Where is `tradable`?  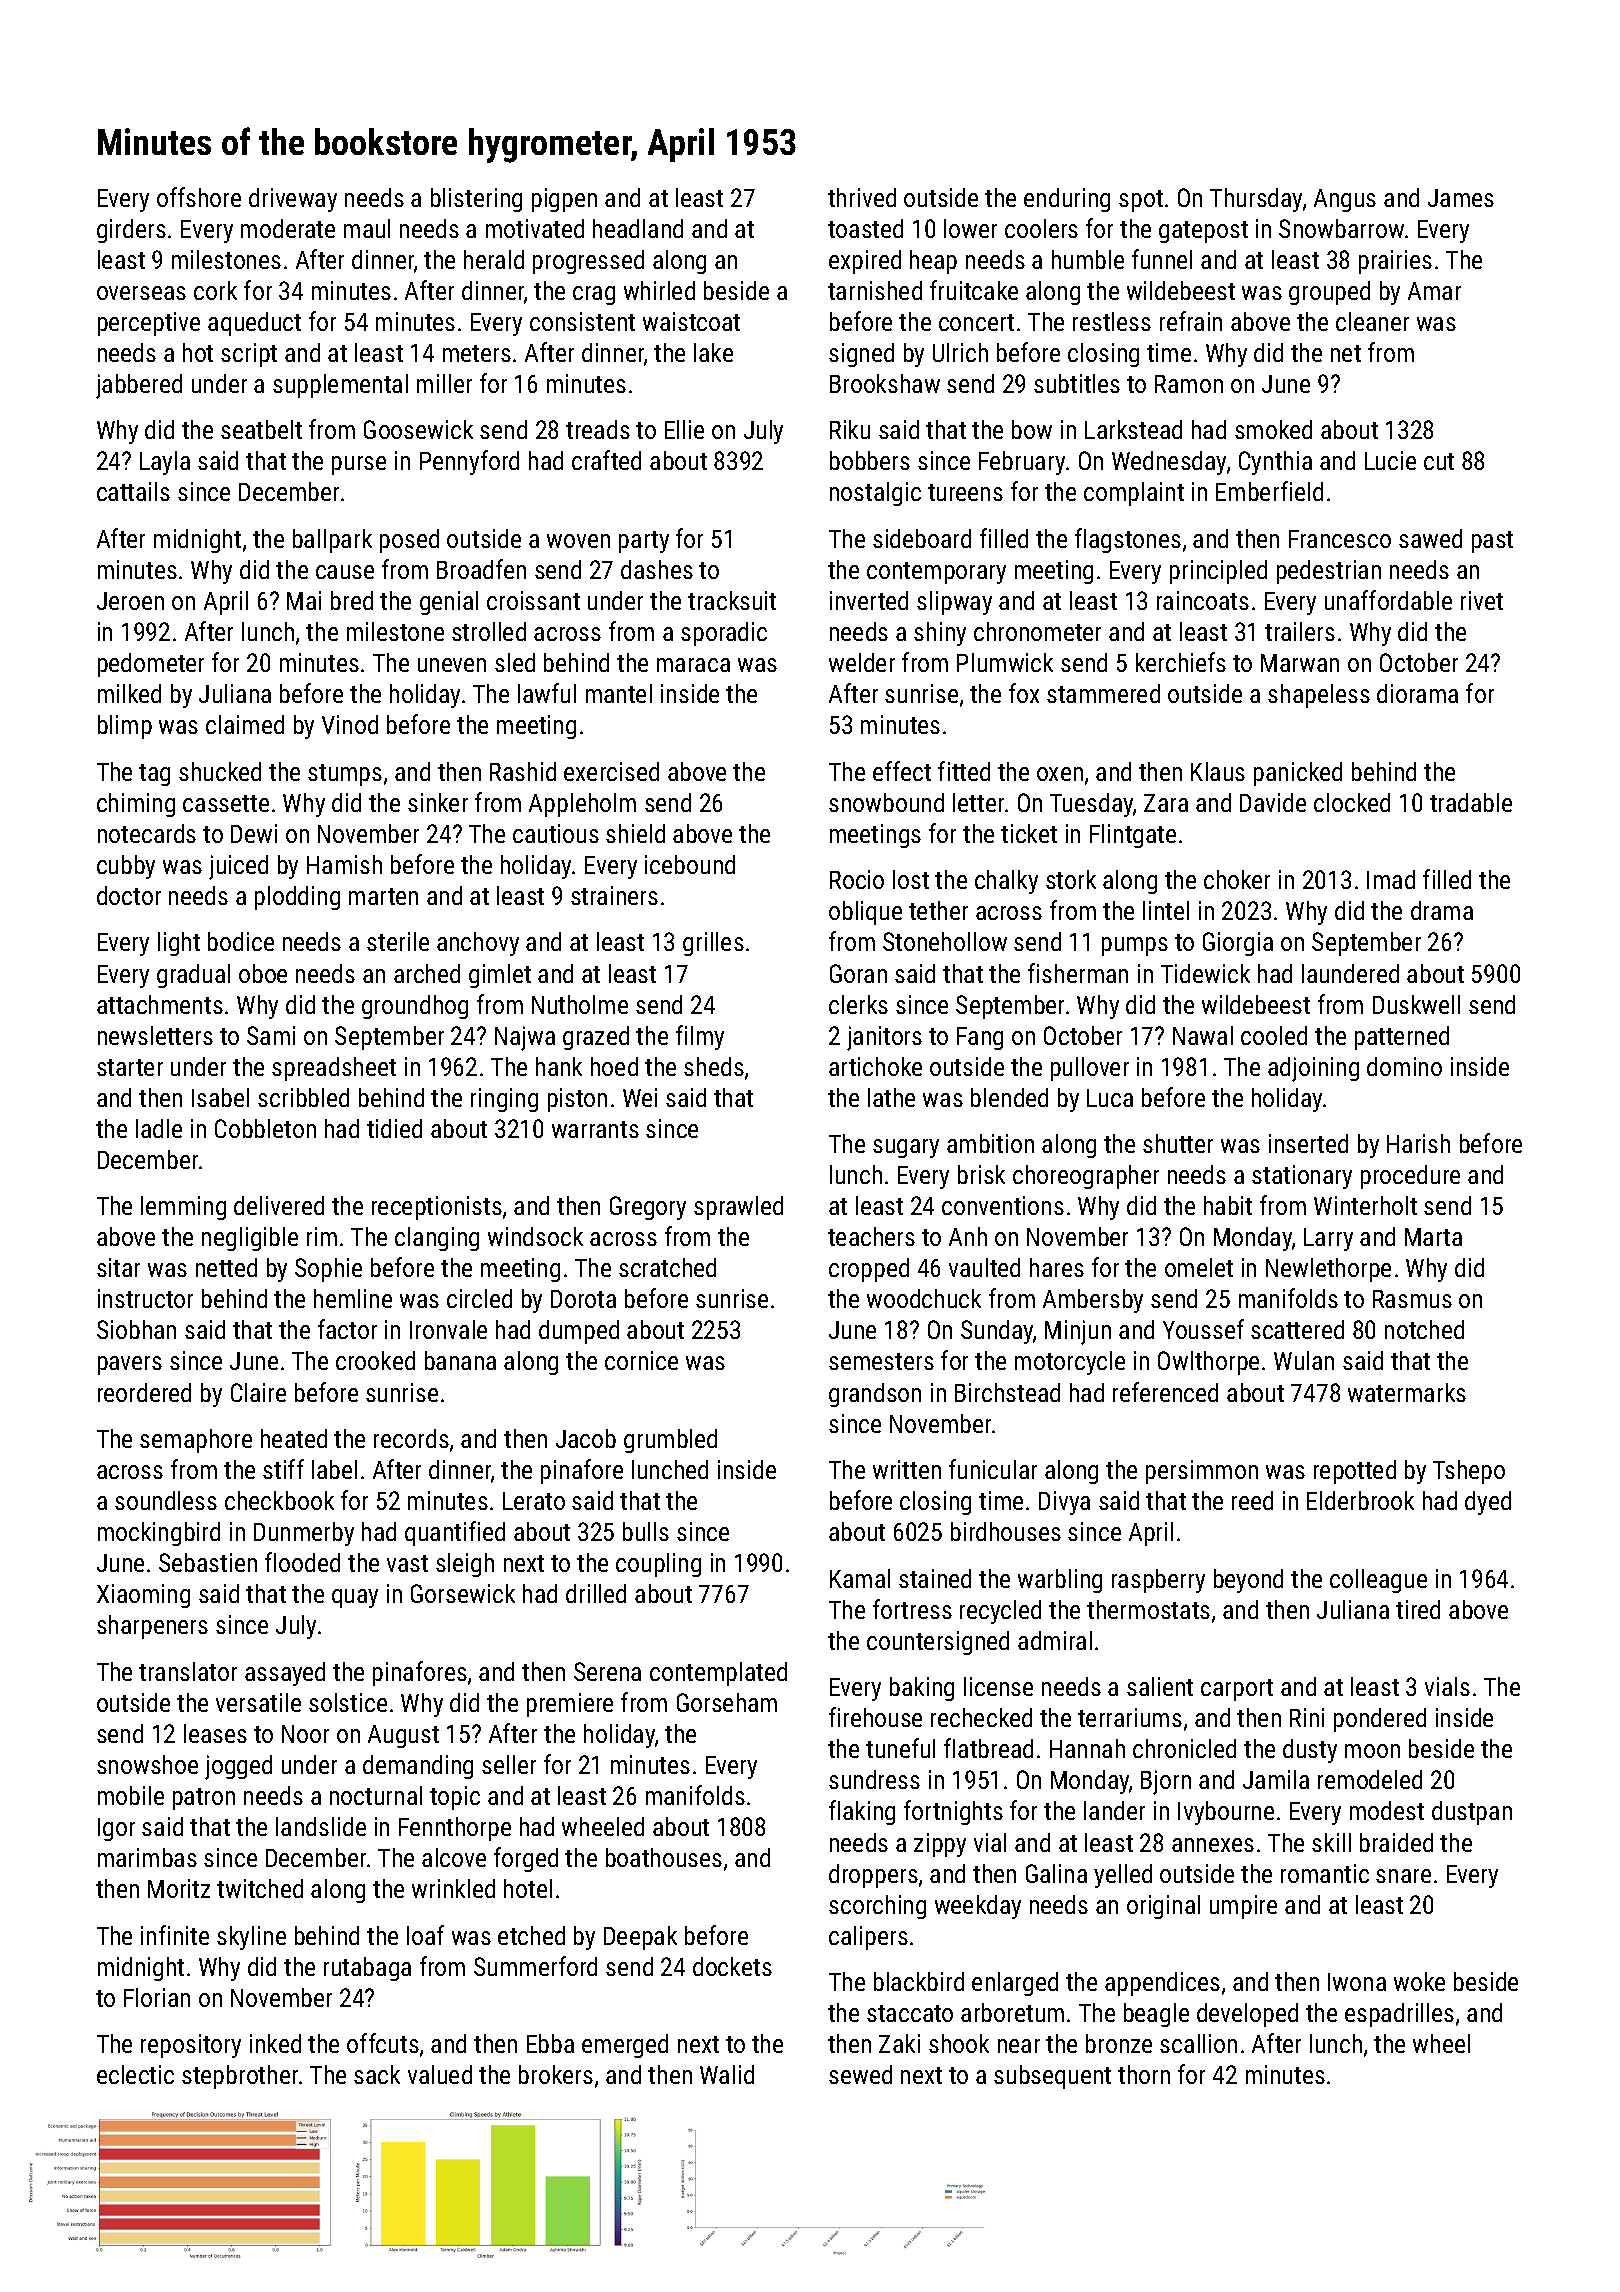
tradable is located at coordinates (1471, 802).
